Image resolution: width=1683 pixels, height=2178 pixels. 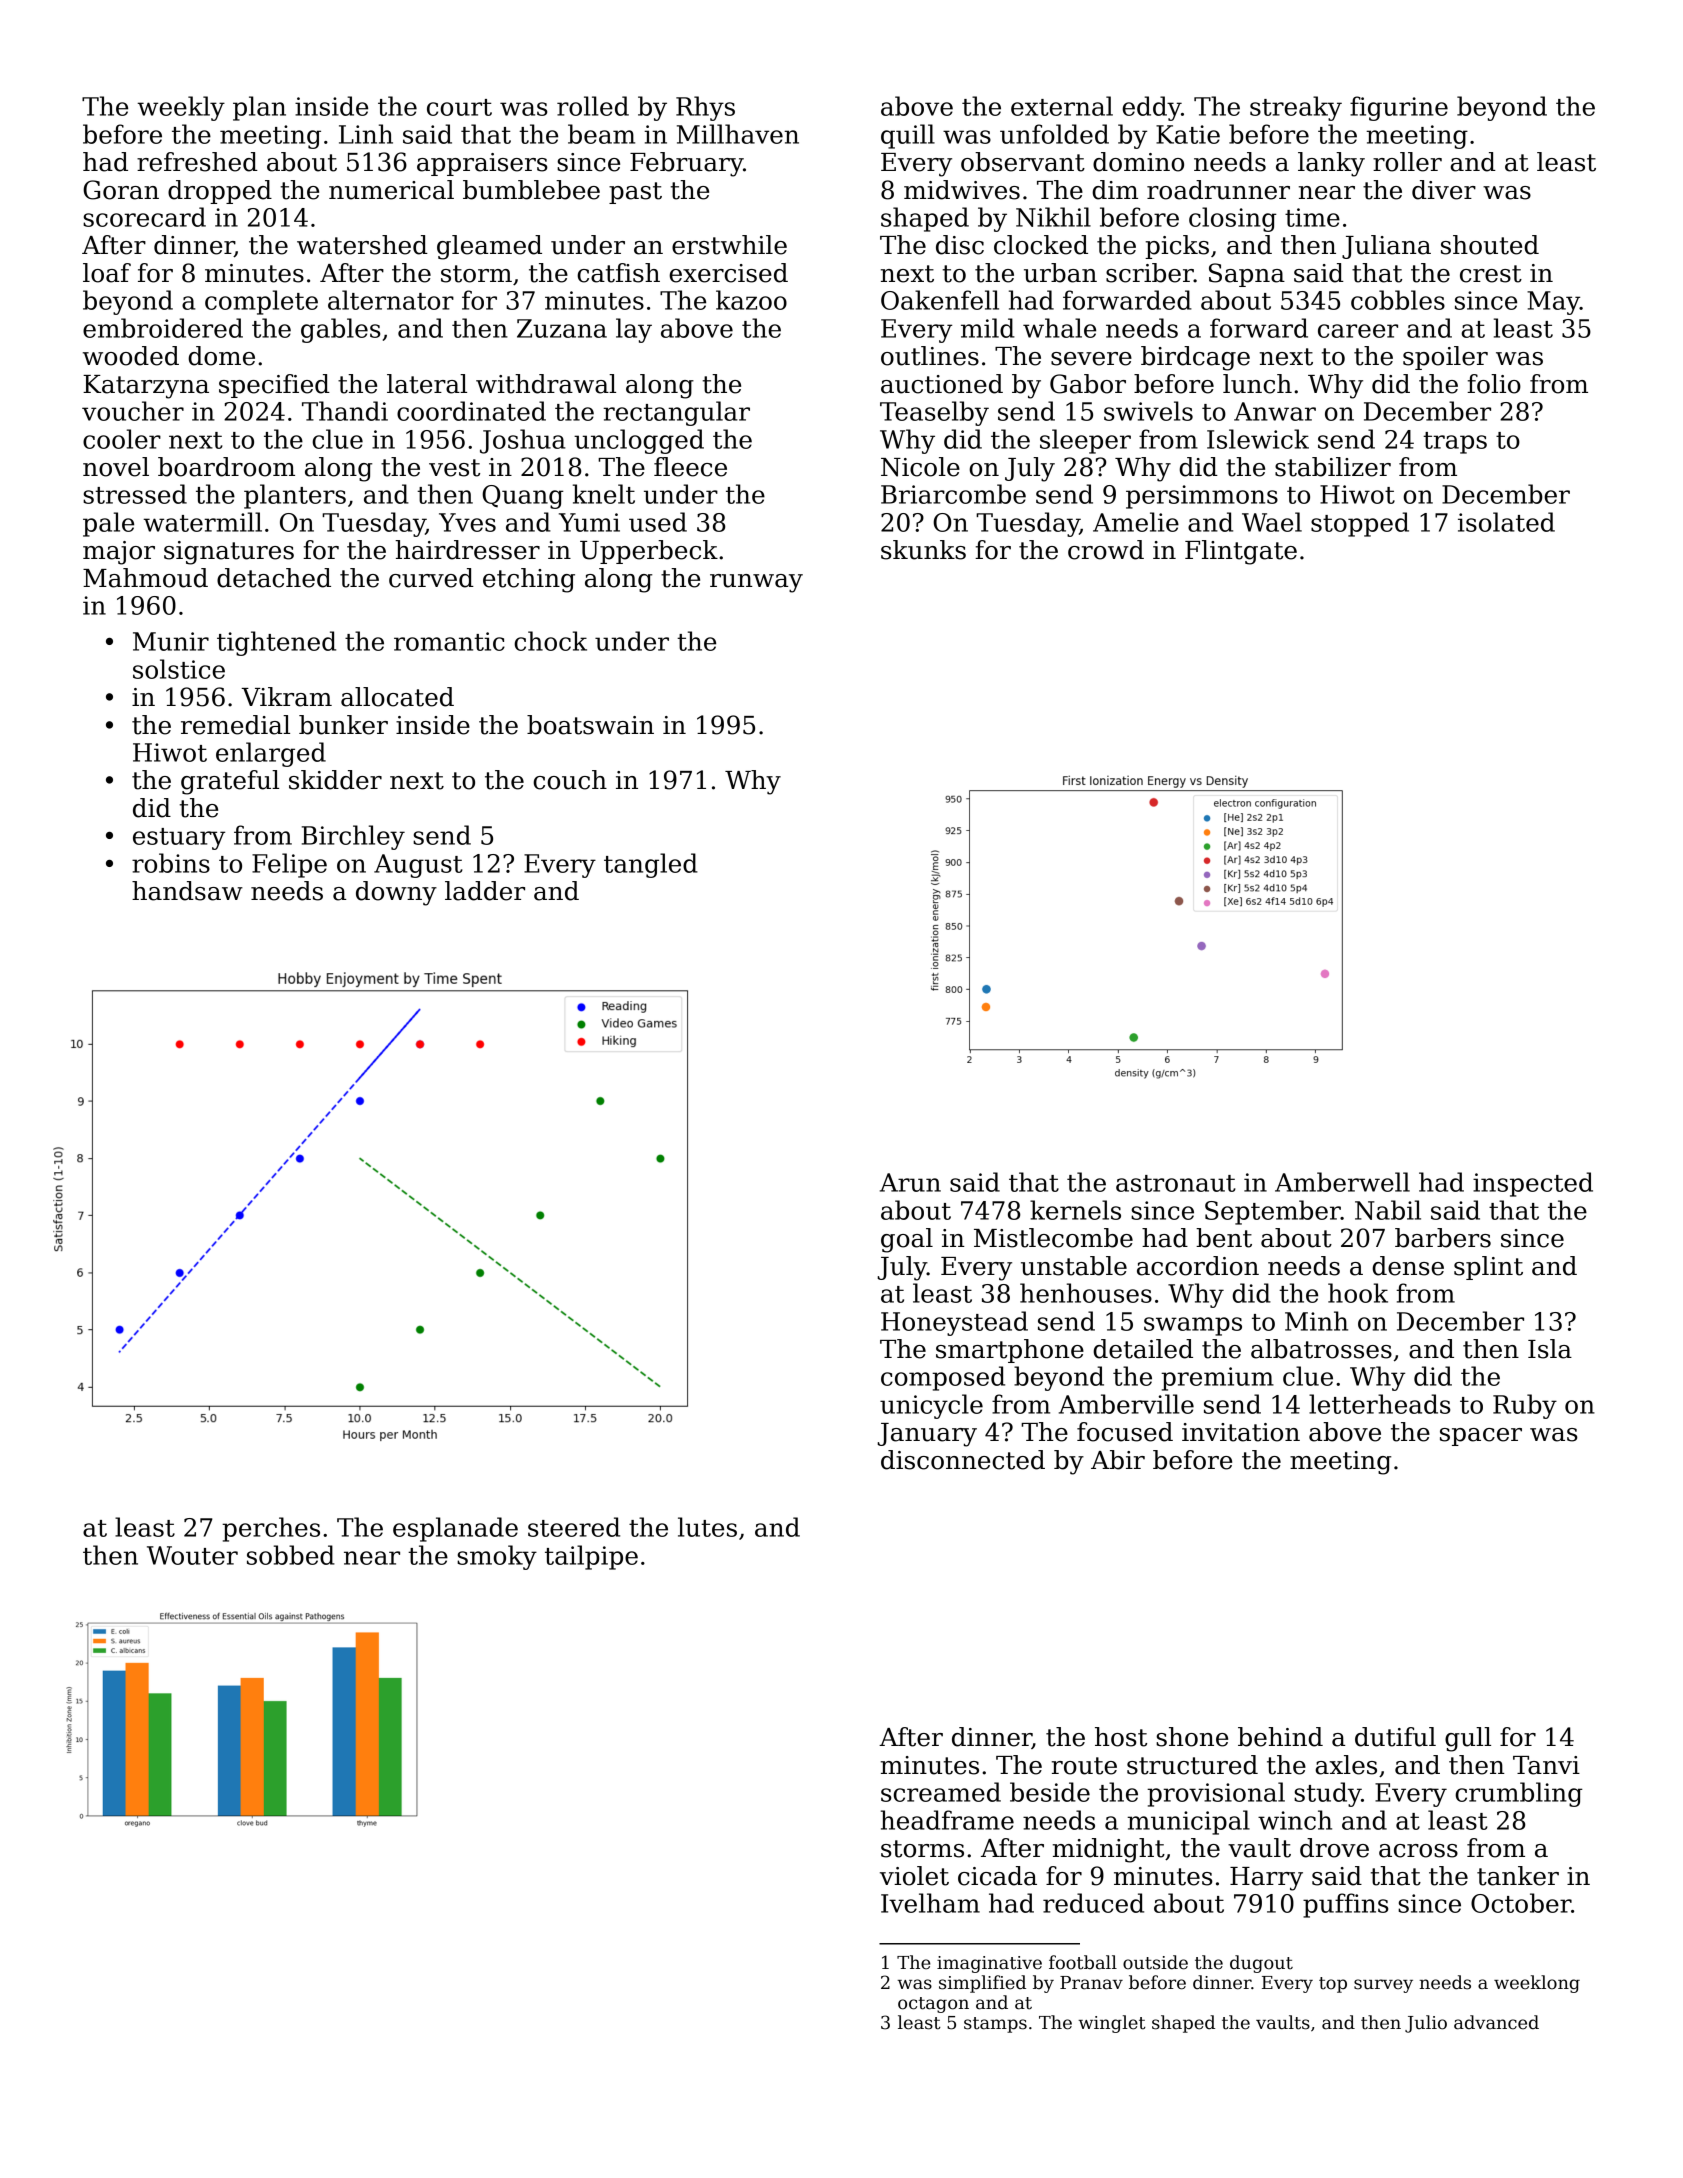 What do you see at coordinates (187, 891) in the screenshot?
I see `handsaw` at bounding box center [187, 891].
